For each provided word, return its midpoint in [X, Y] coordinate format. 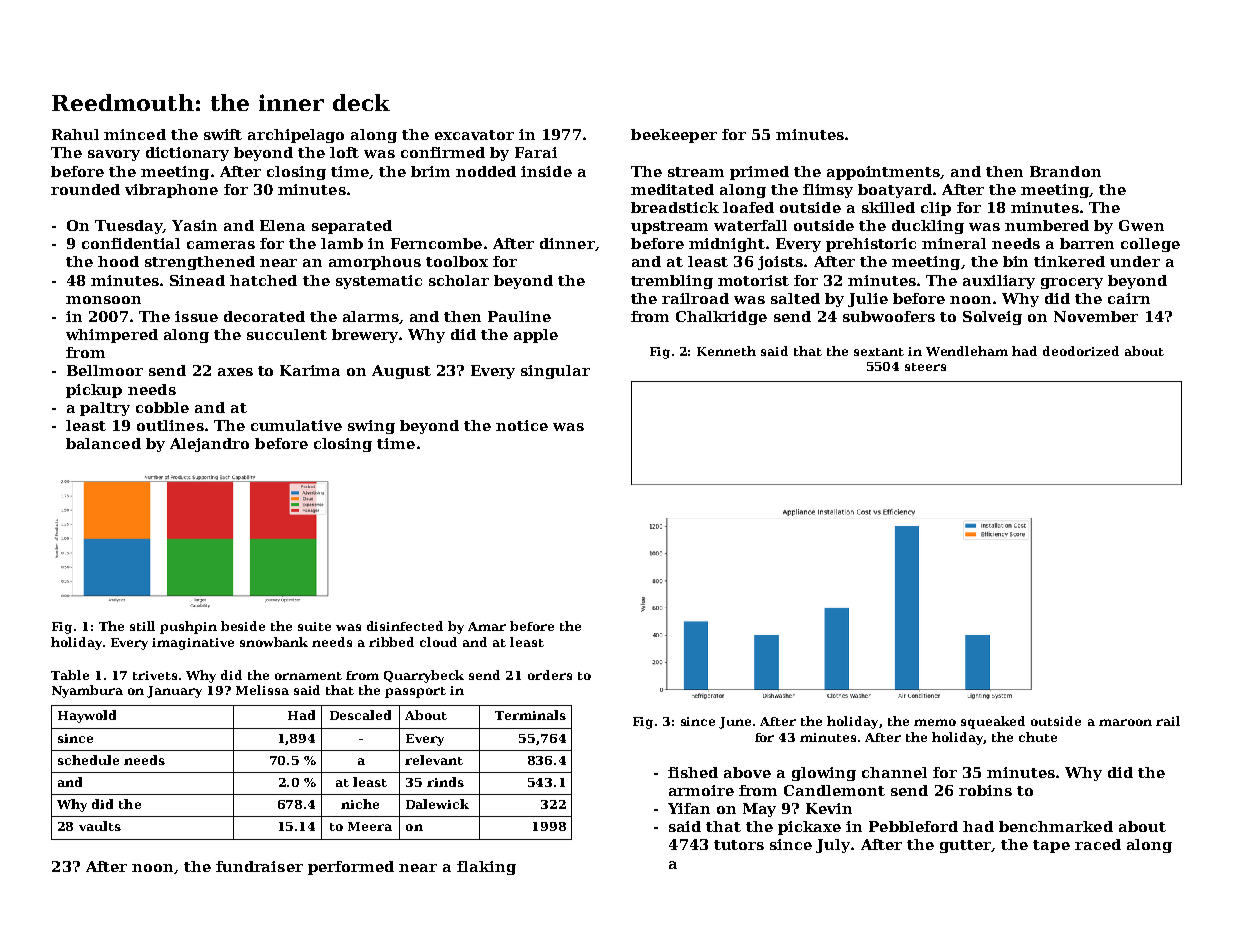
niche [360, 804]
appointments [884, 173]
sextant [879, 352]
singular [555, 372]
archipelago [296, 136]
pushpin [188, 627]
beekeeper [674, 136]
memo [935, 722]
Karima [310, 370]
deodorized [1081, 351]
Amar [487, 626]
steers [925, 367]
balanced [103, 443]
